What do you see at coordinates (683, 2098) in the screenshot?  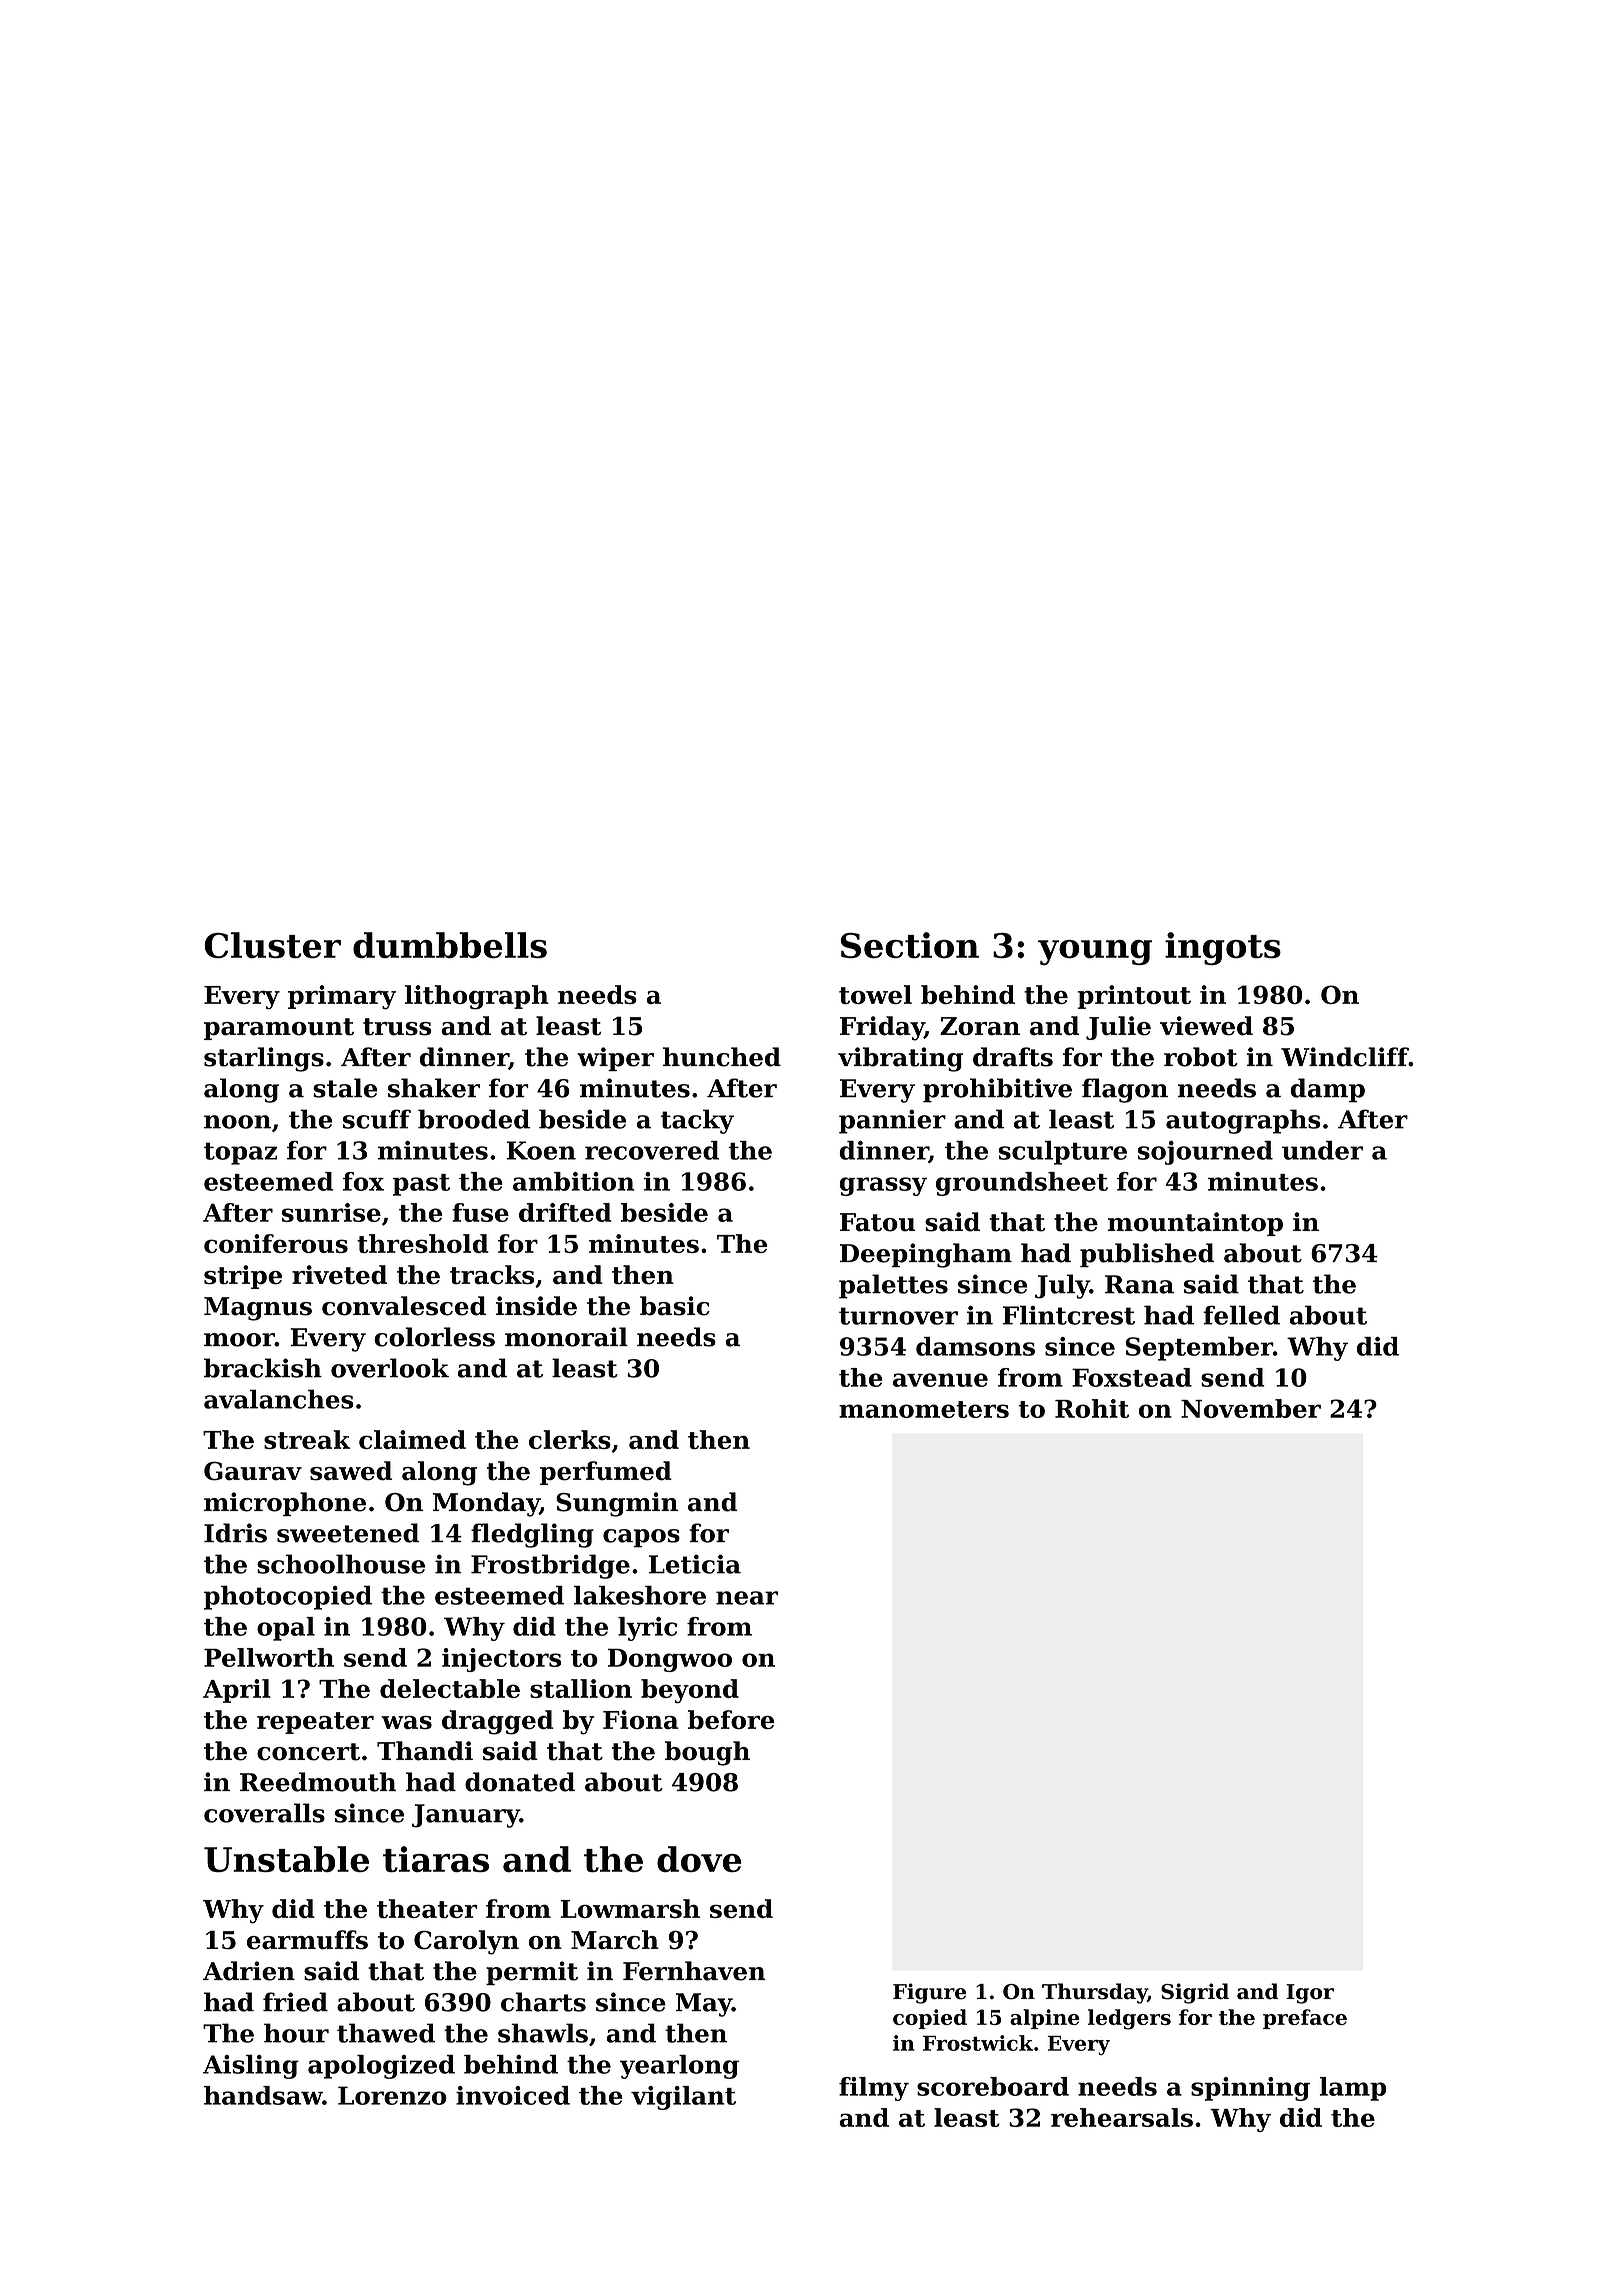 I see `vigilant` at bounding box center [683, 2098].
